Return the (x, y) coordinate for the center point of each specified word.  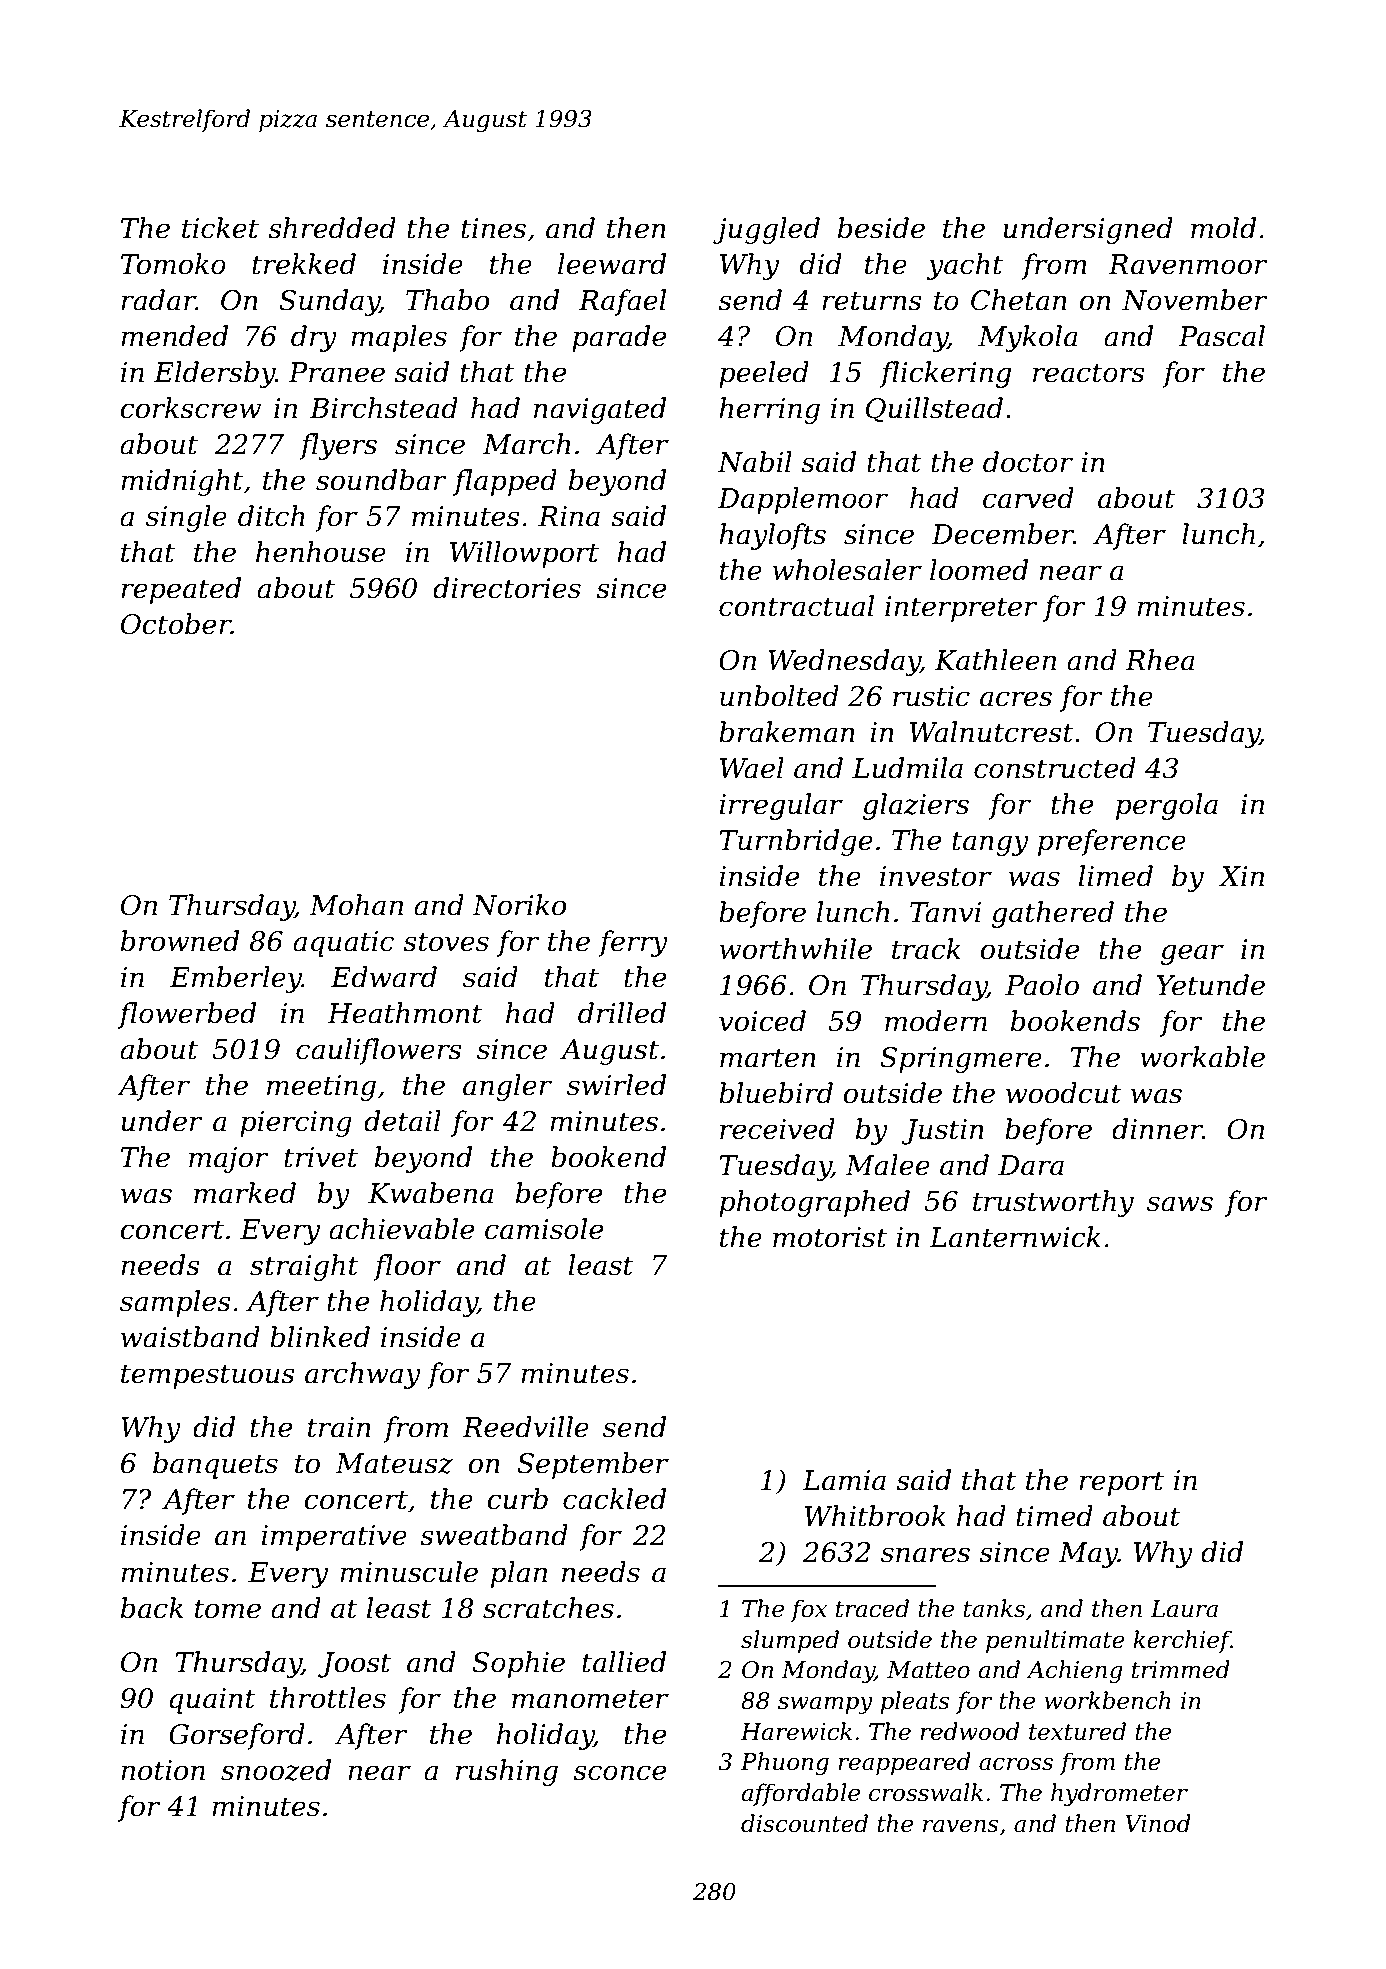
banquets (215, 1465)
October (176, 624)
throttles (328, 1698)
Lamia (844, 1480)
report (1121, 1483)
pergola (1167, 806)
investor (936, 876)
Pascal (1221, 336)
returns (871, 301)
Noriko (519, 905)
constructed (1055, 768)
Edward (384, 977)
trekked (304, 264)
